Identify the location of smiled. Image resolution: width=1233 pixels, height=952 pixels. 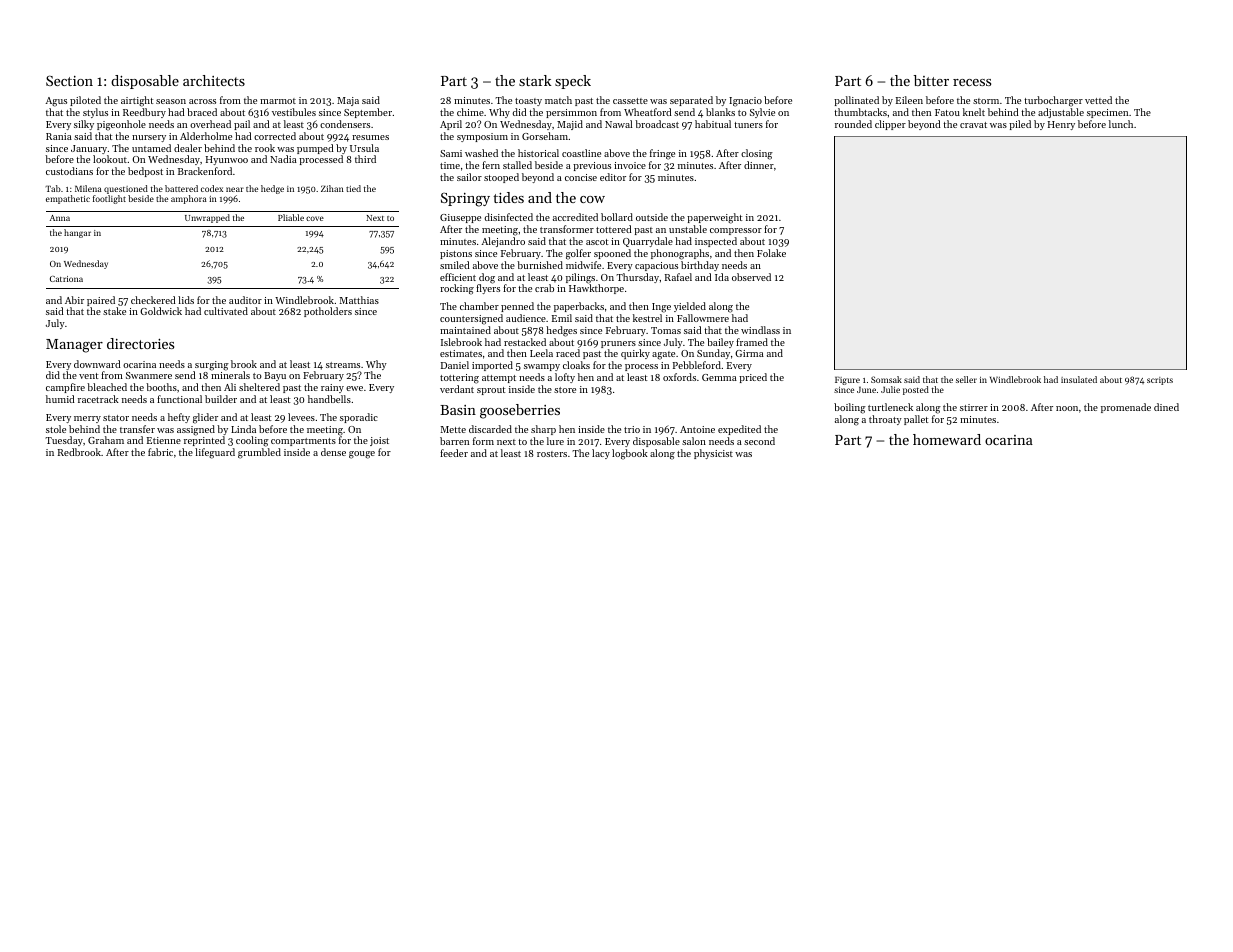
(455, 265).
